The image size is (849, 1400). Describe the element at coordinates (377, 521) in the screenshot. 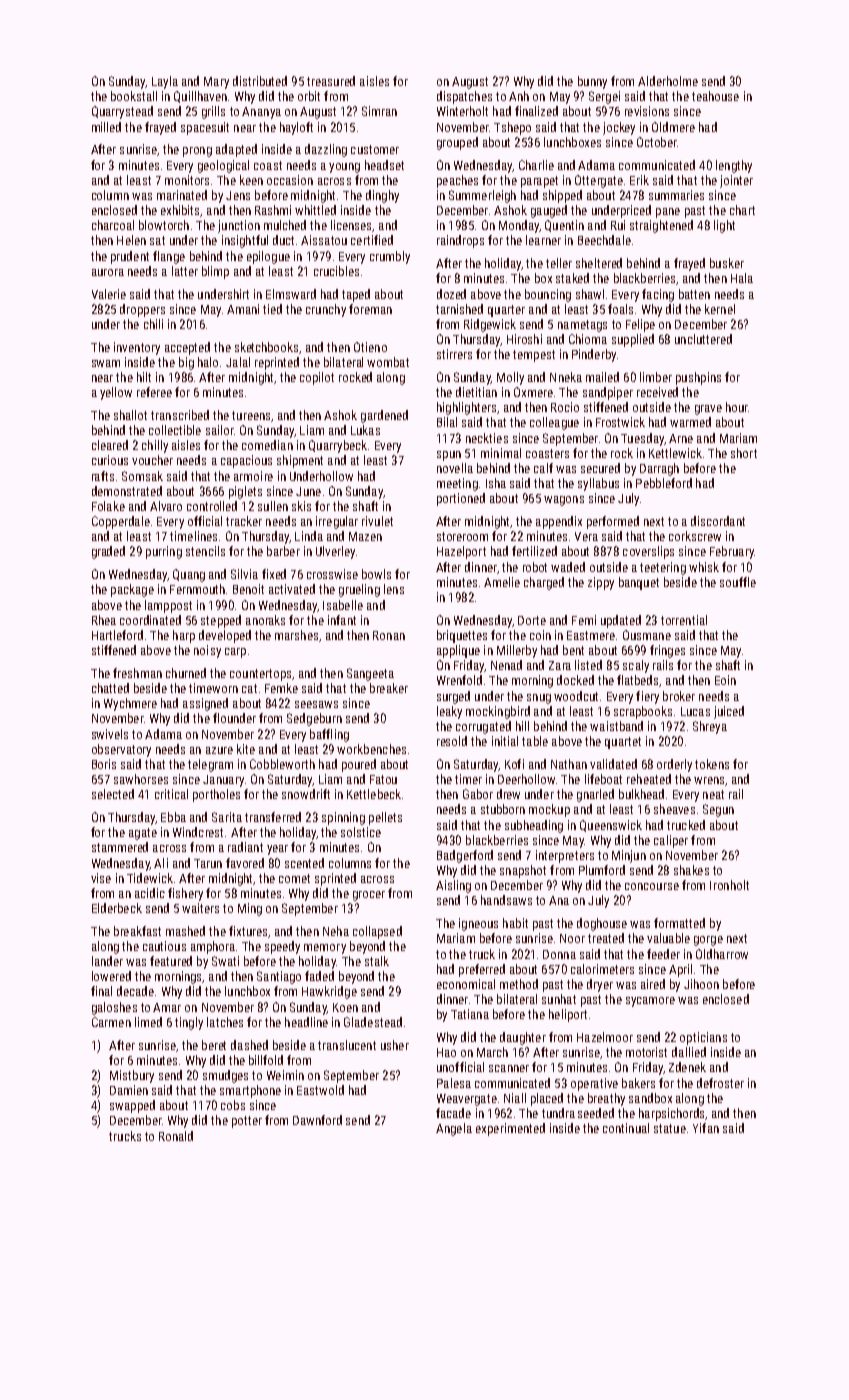

I see `rivulet` at that location.
